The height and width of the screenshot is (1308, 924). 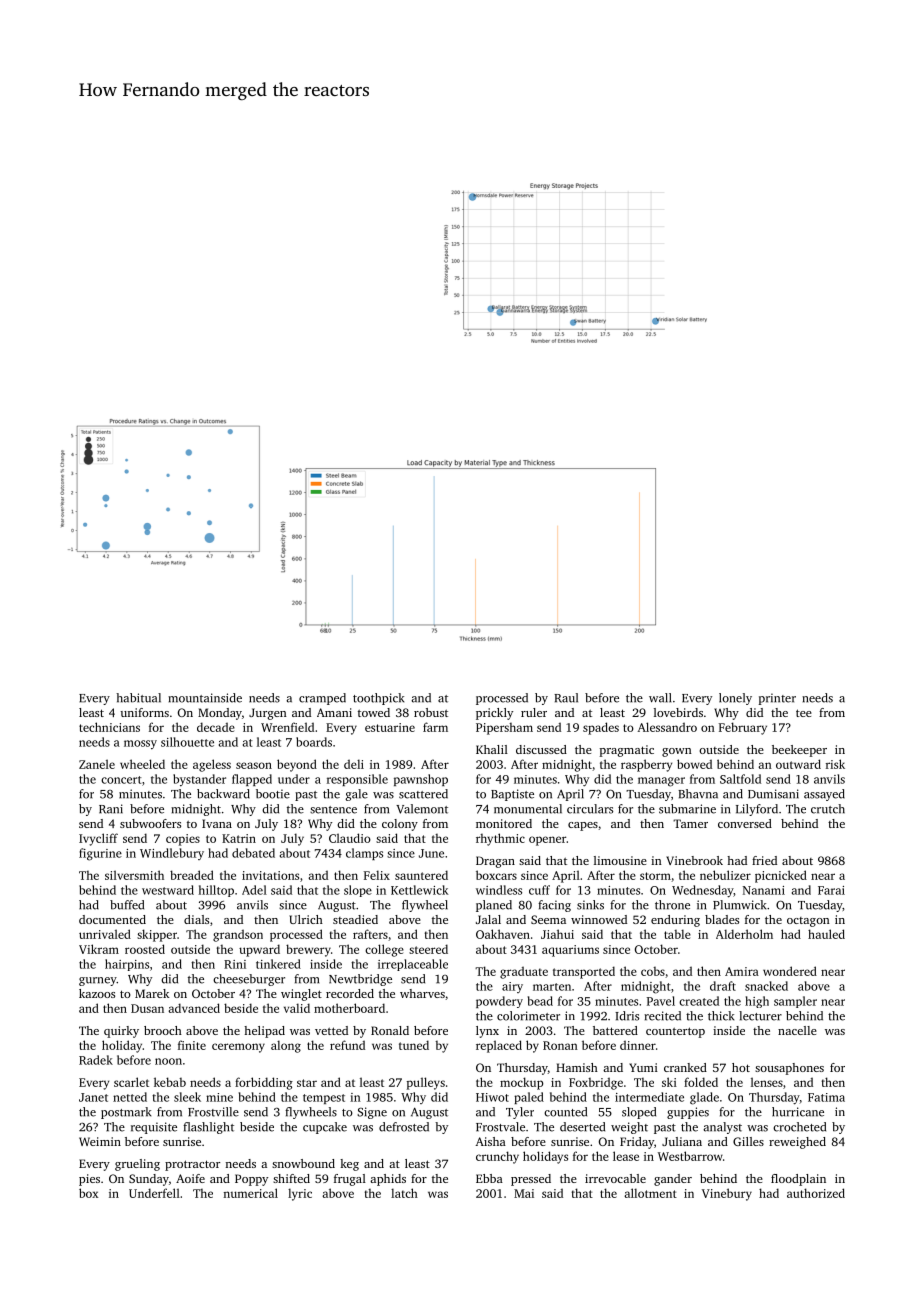 What do you see at coordinates (137, 1165) in the screenshot?
I see `grueling` at bounding box center [137, 1165].
